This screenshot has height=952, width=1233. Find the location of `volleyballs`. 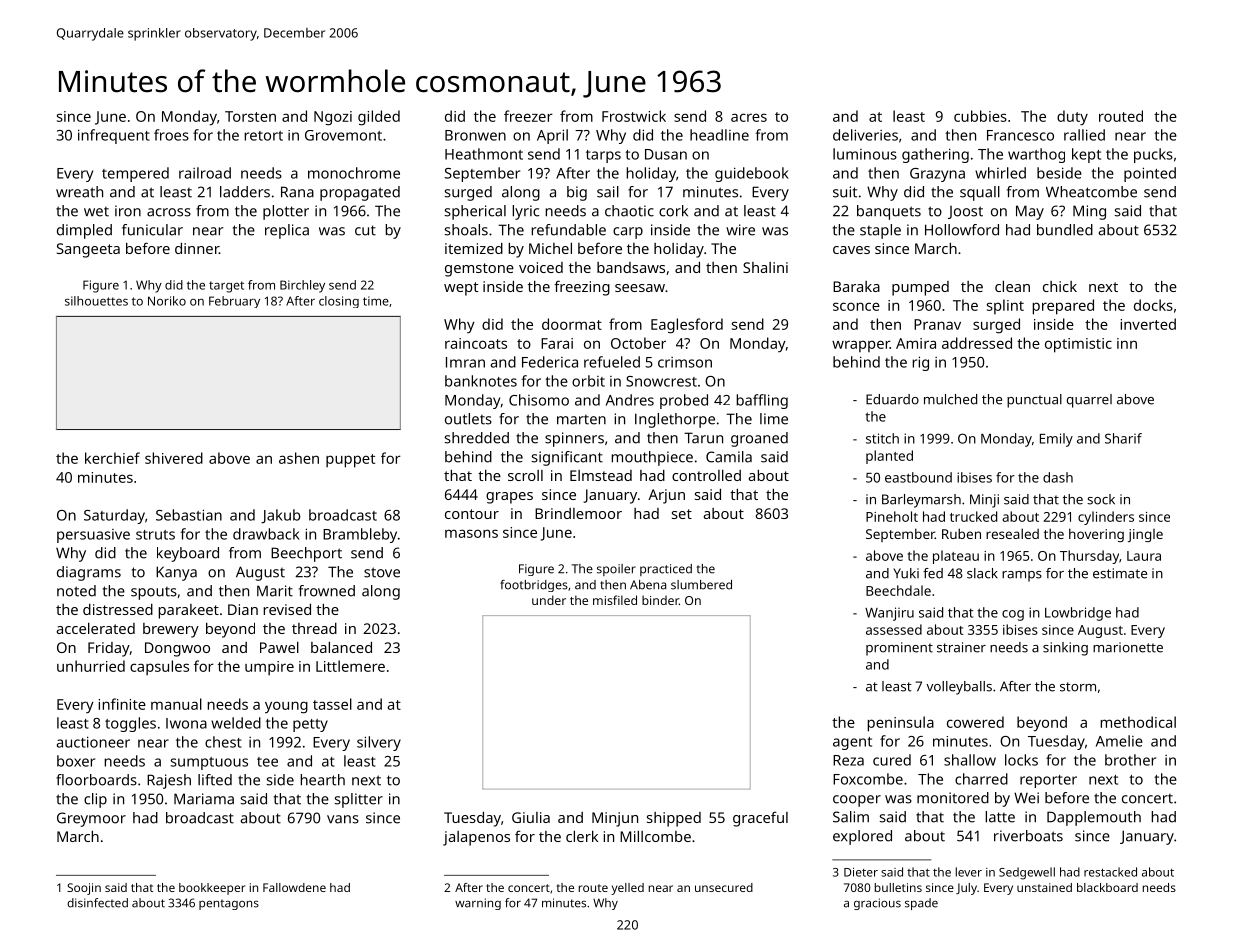

volleyballs is located at coordinates (959, 688).
